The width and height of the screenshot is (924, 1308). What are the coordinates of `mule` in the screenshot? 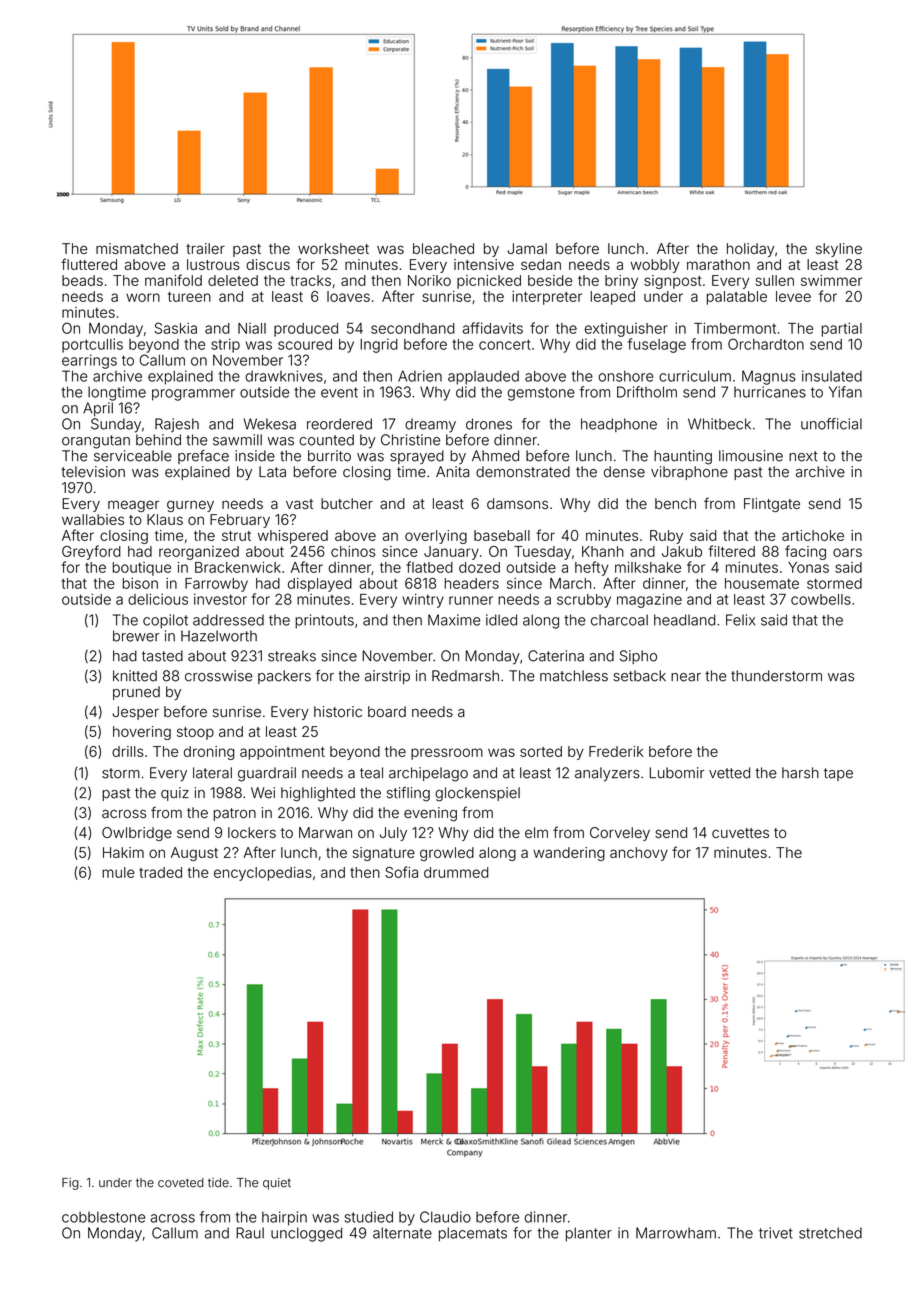 It's located at (118, 872).
